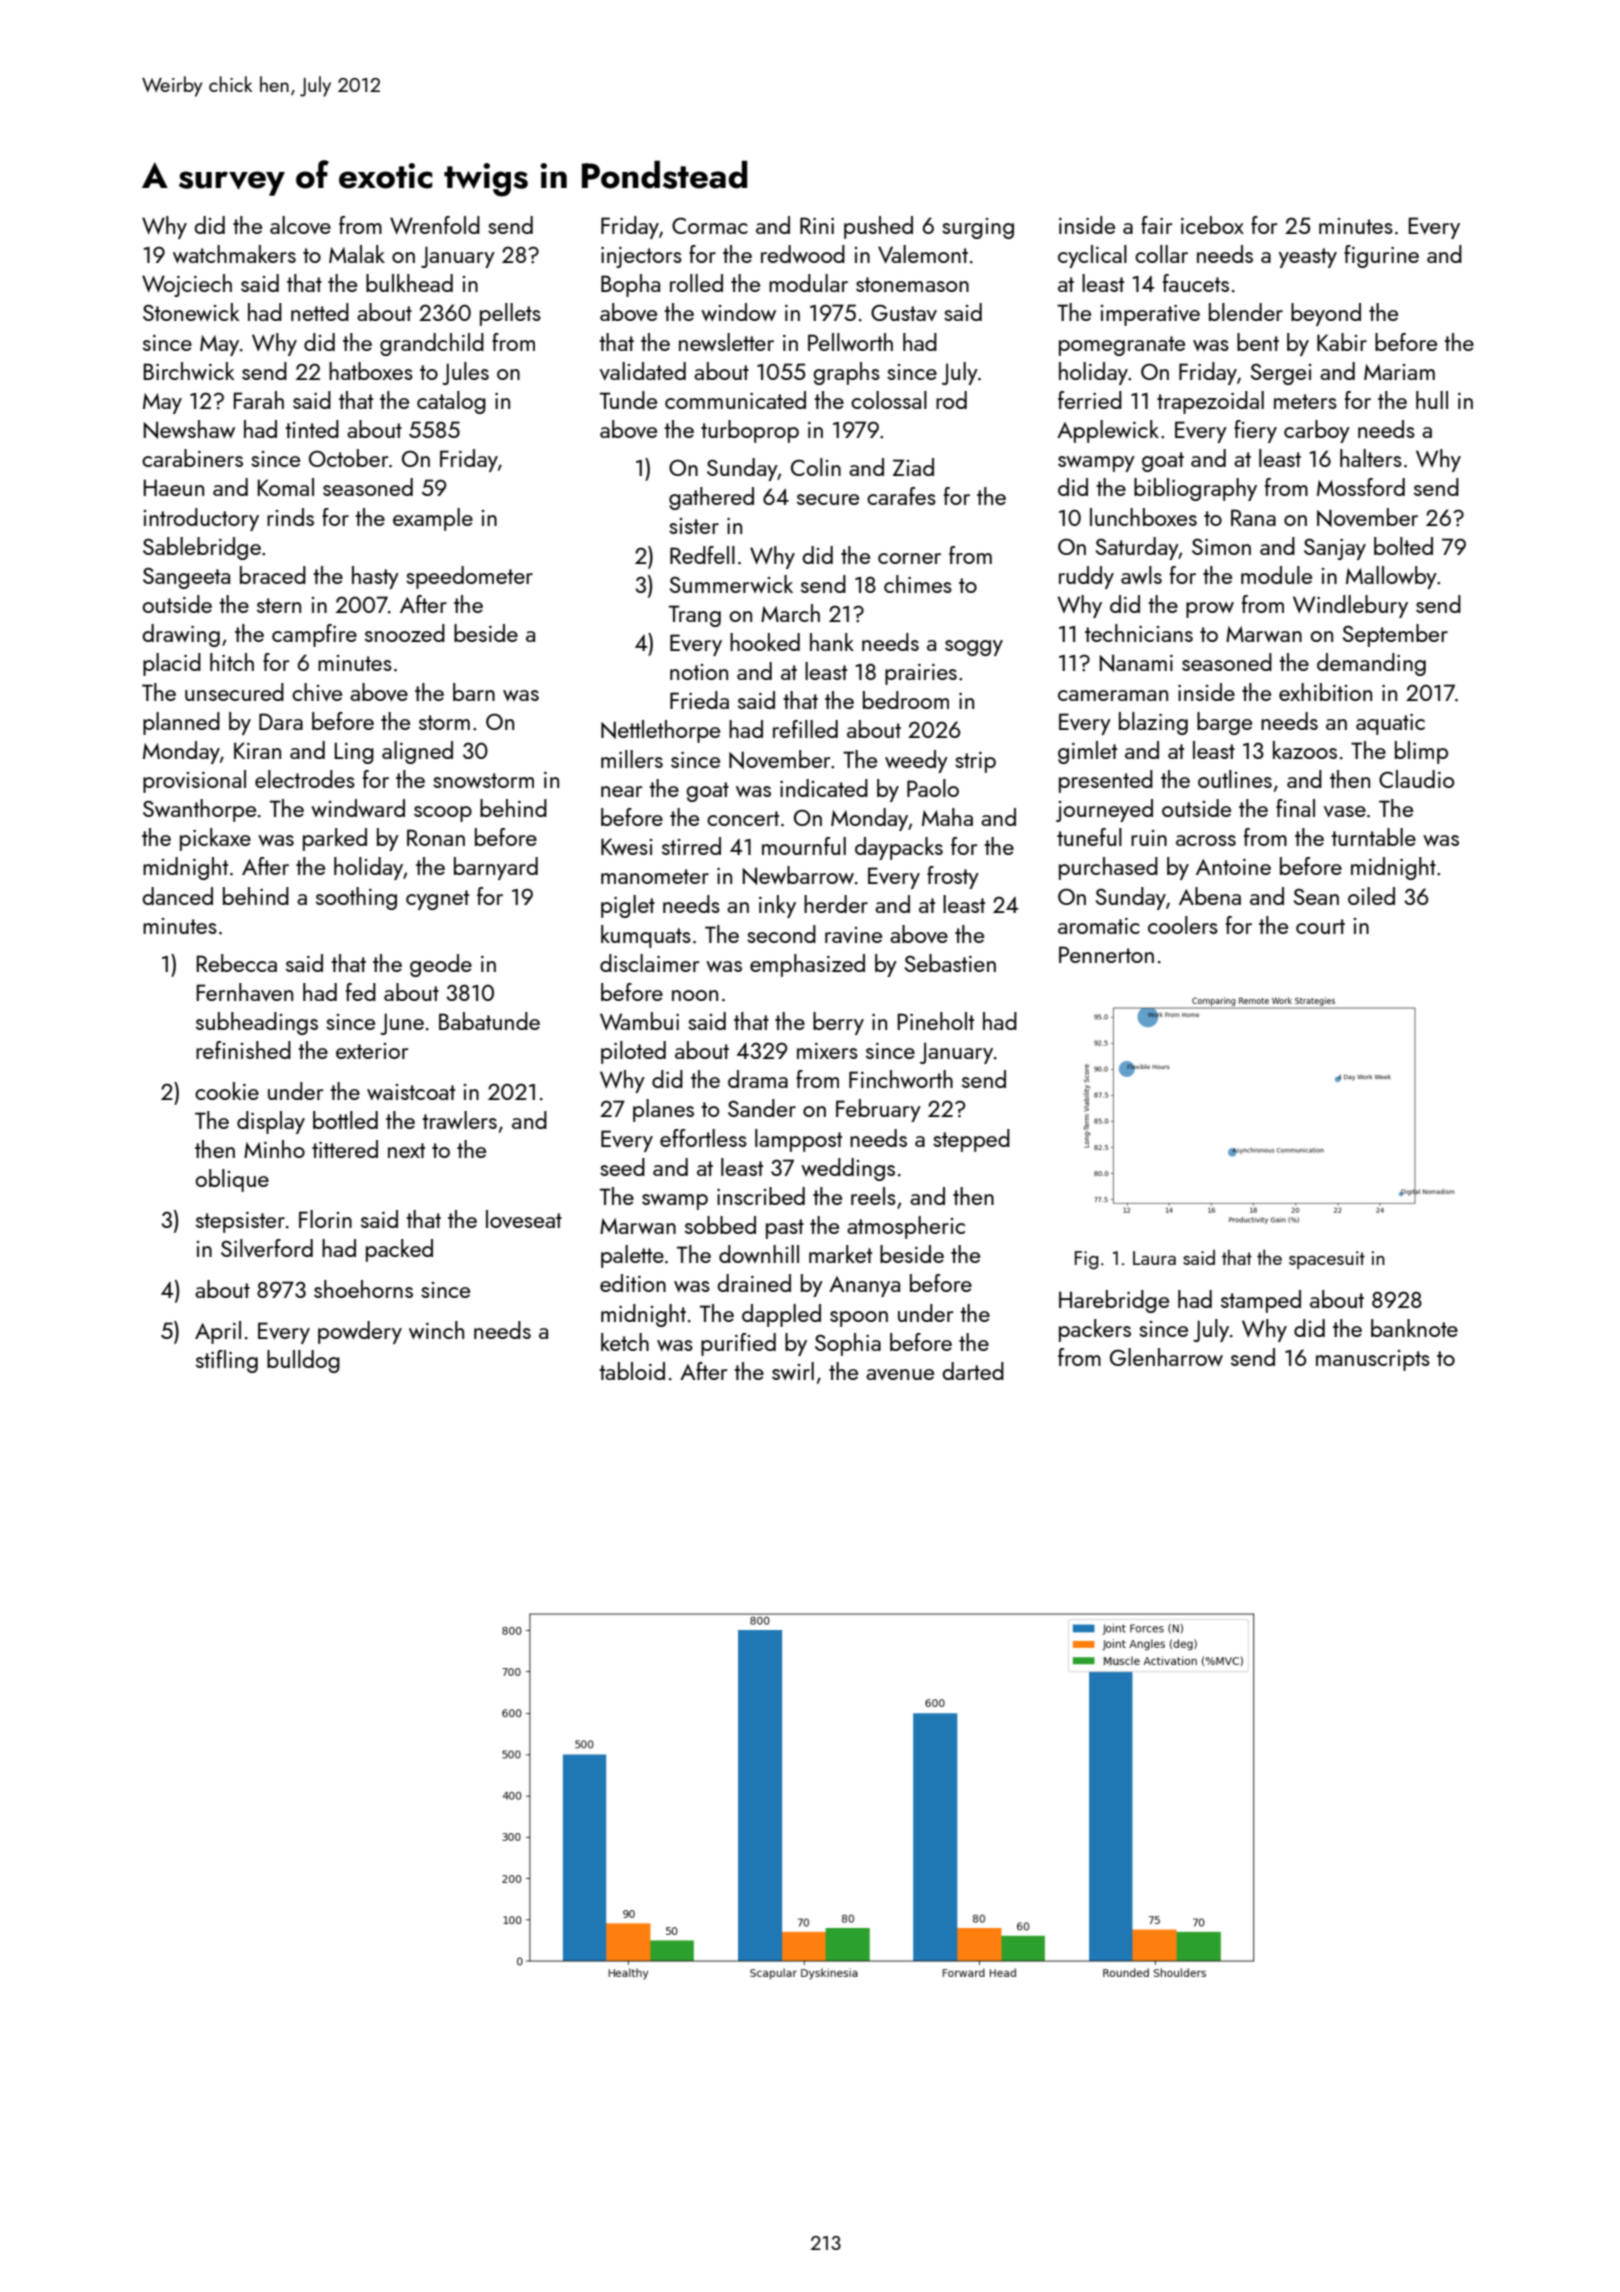  Describe the element at coordinates (817, 225) in the screenshot. I see `Rini` at that location.
